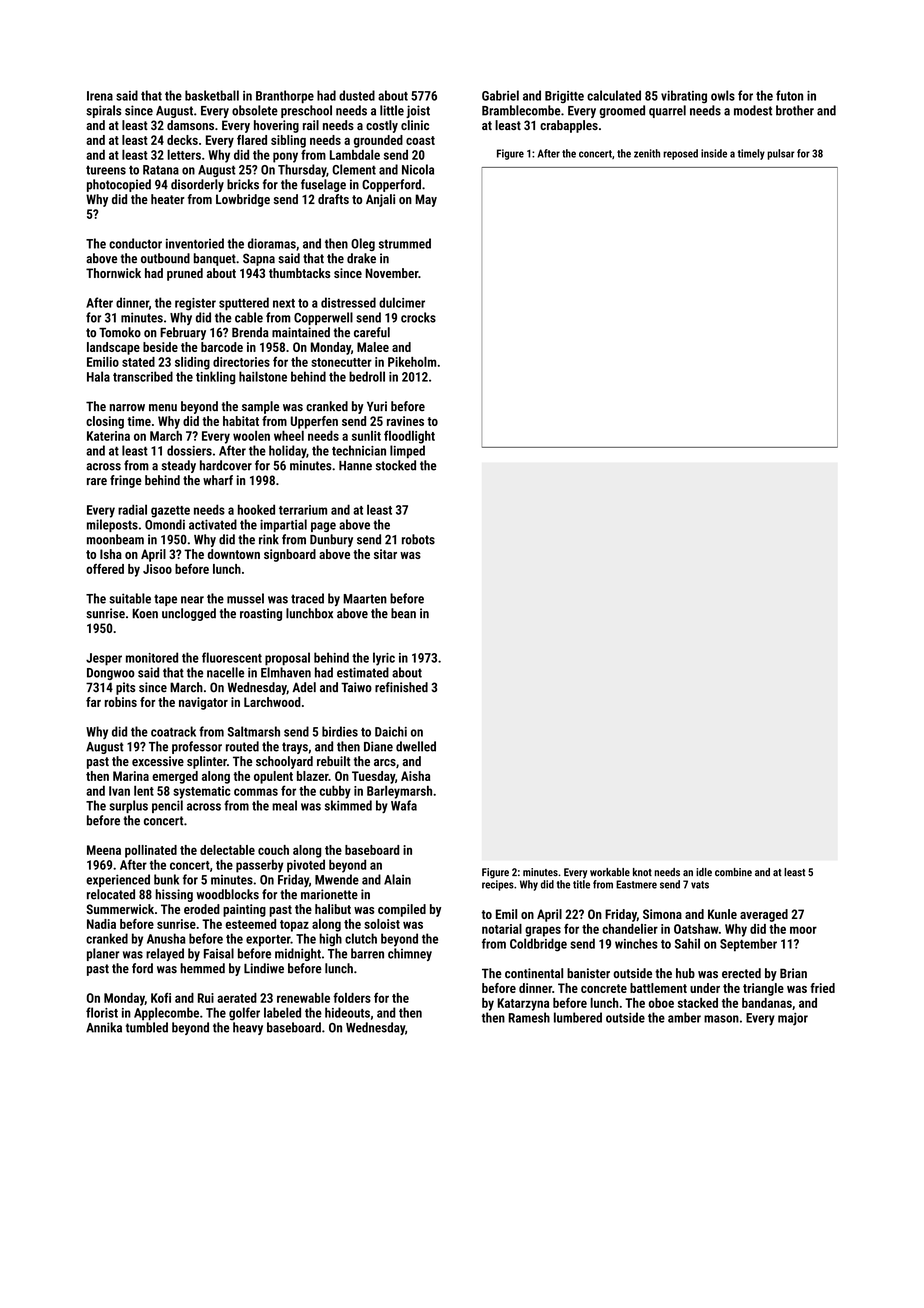  What do you see at coordinates (418, 111) in the screenshot?
I see `joist` at bounding box center [418, 111].
